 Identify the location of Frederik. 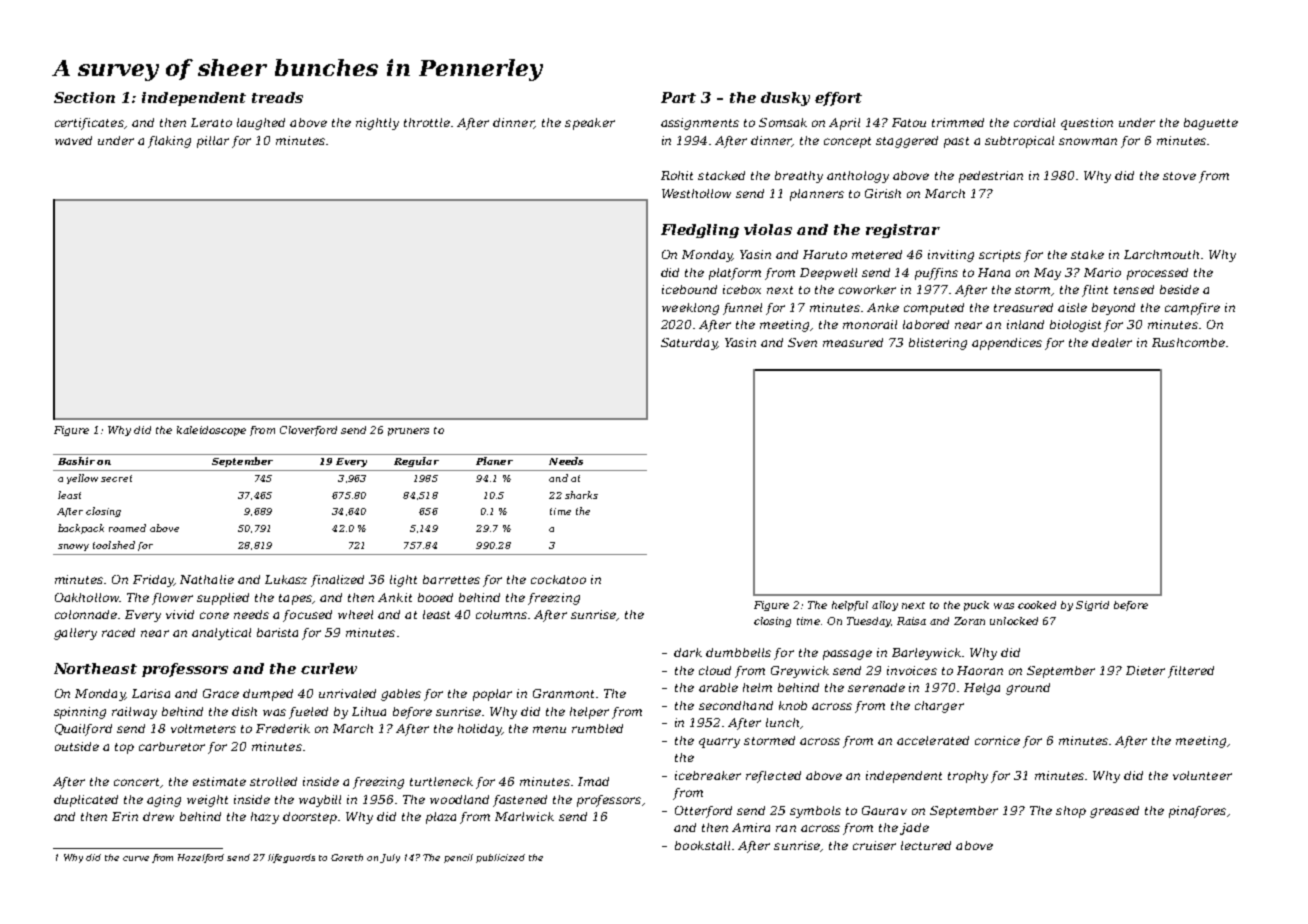
(283, 728).
